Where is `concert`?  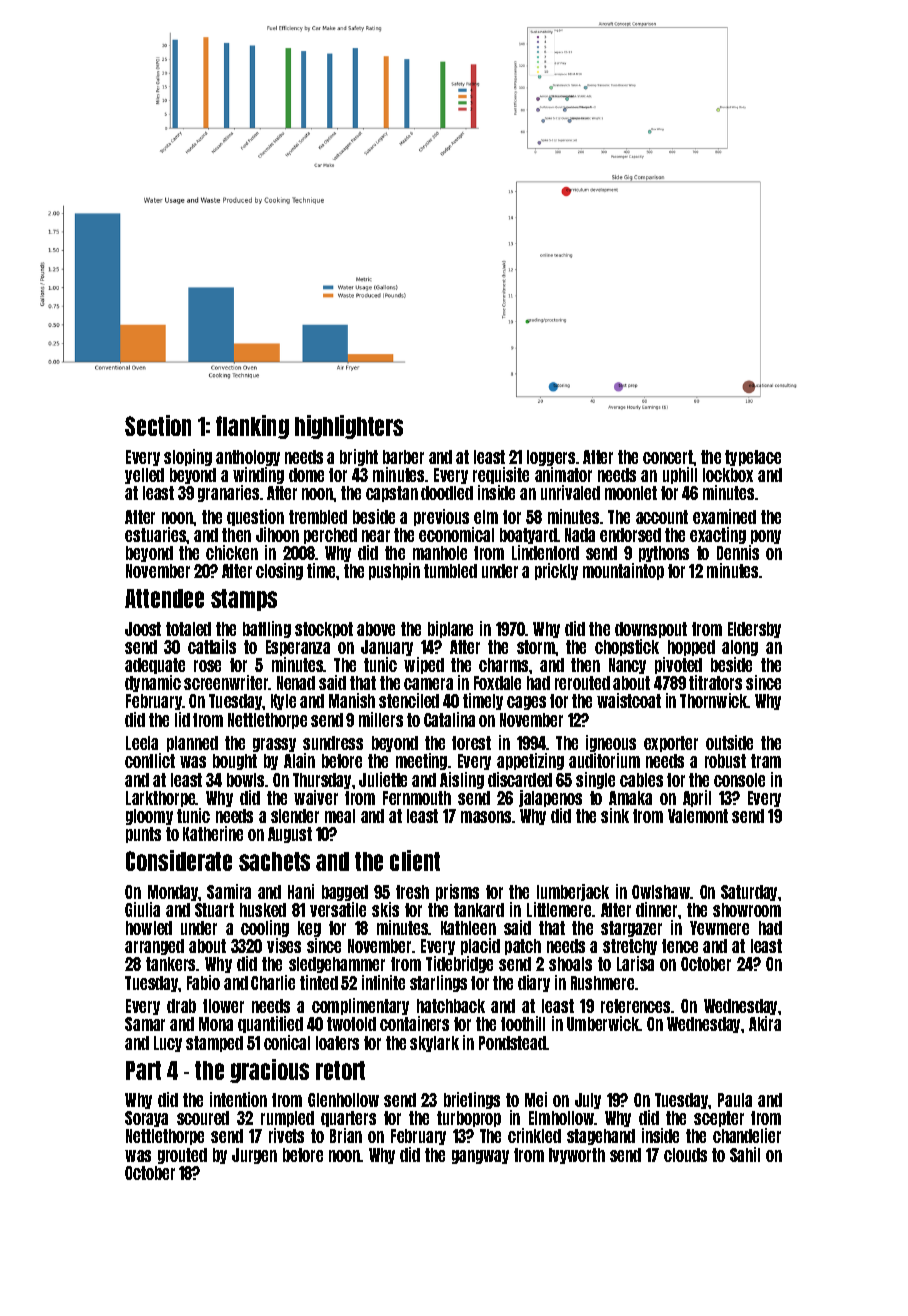 concert is located at coordinates (668, 457).
